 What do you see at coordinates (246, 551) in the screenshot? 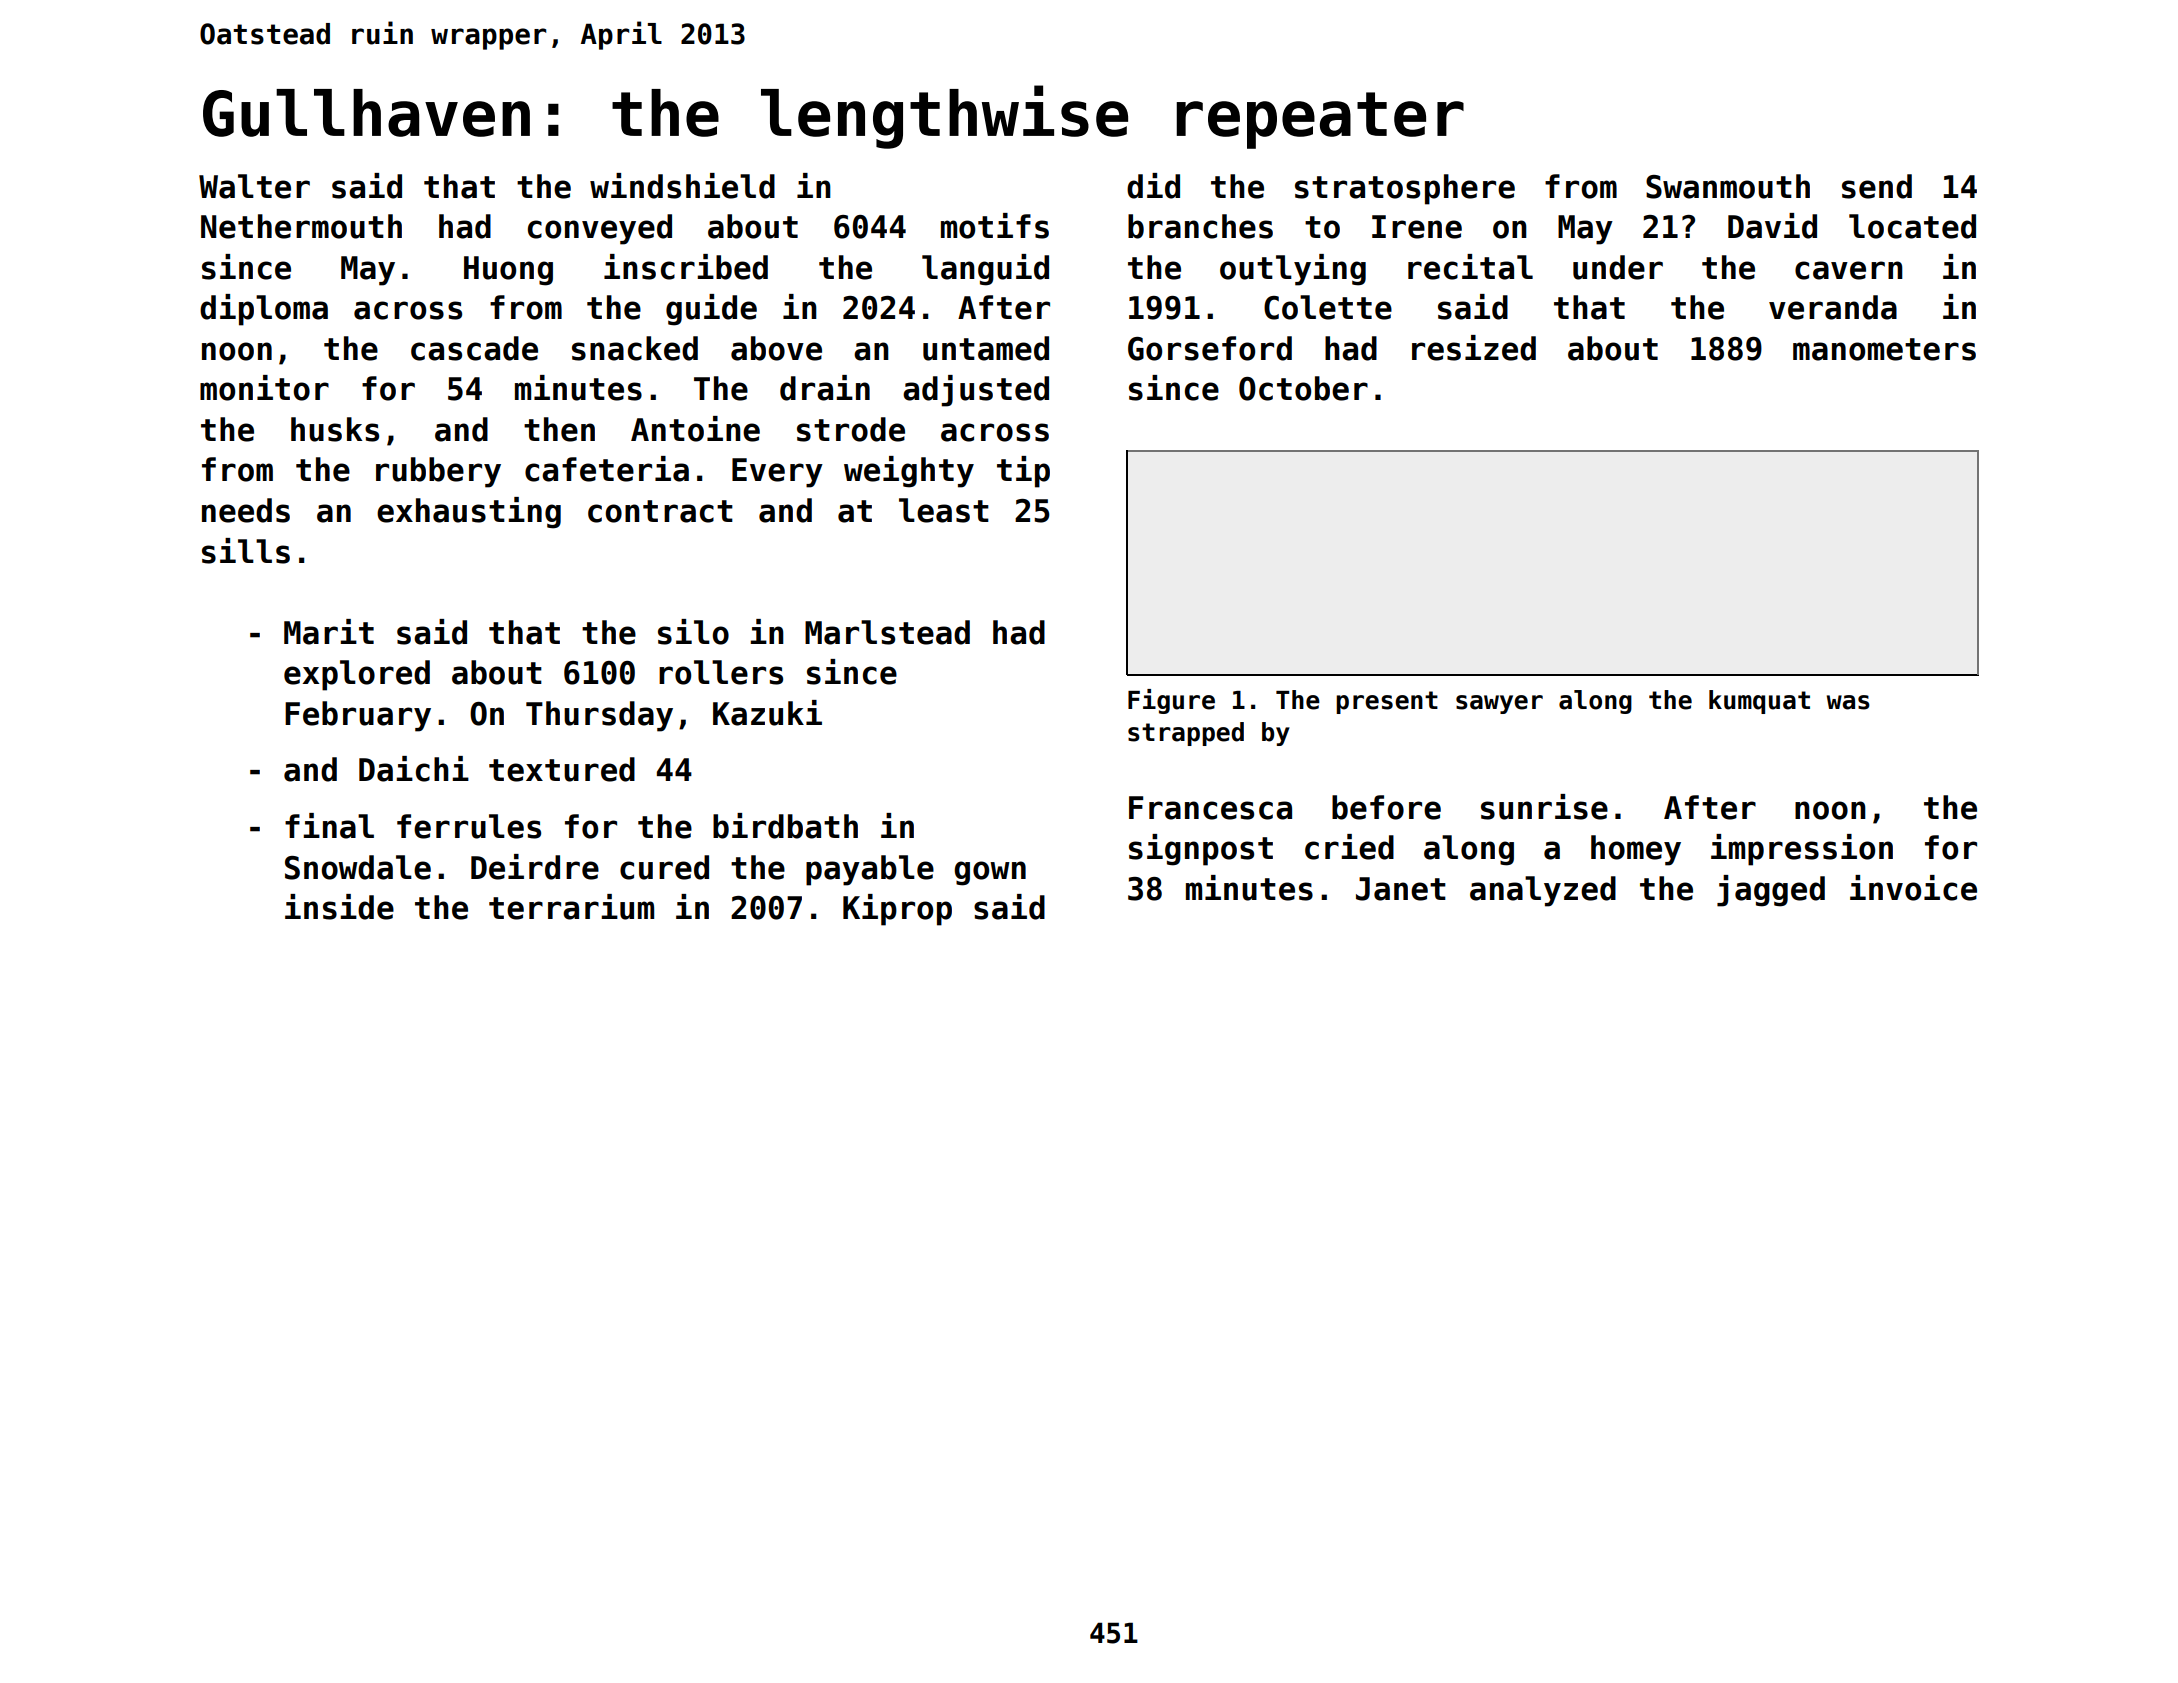
I see `sills` at bounding box center [246, 551].
